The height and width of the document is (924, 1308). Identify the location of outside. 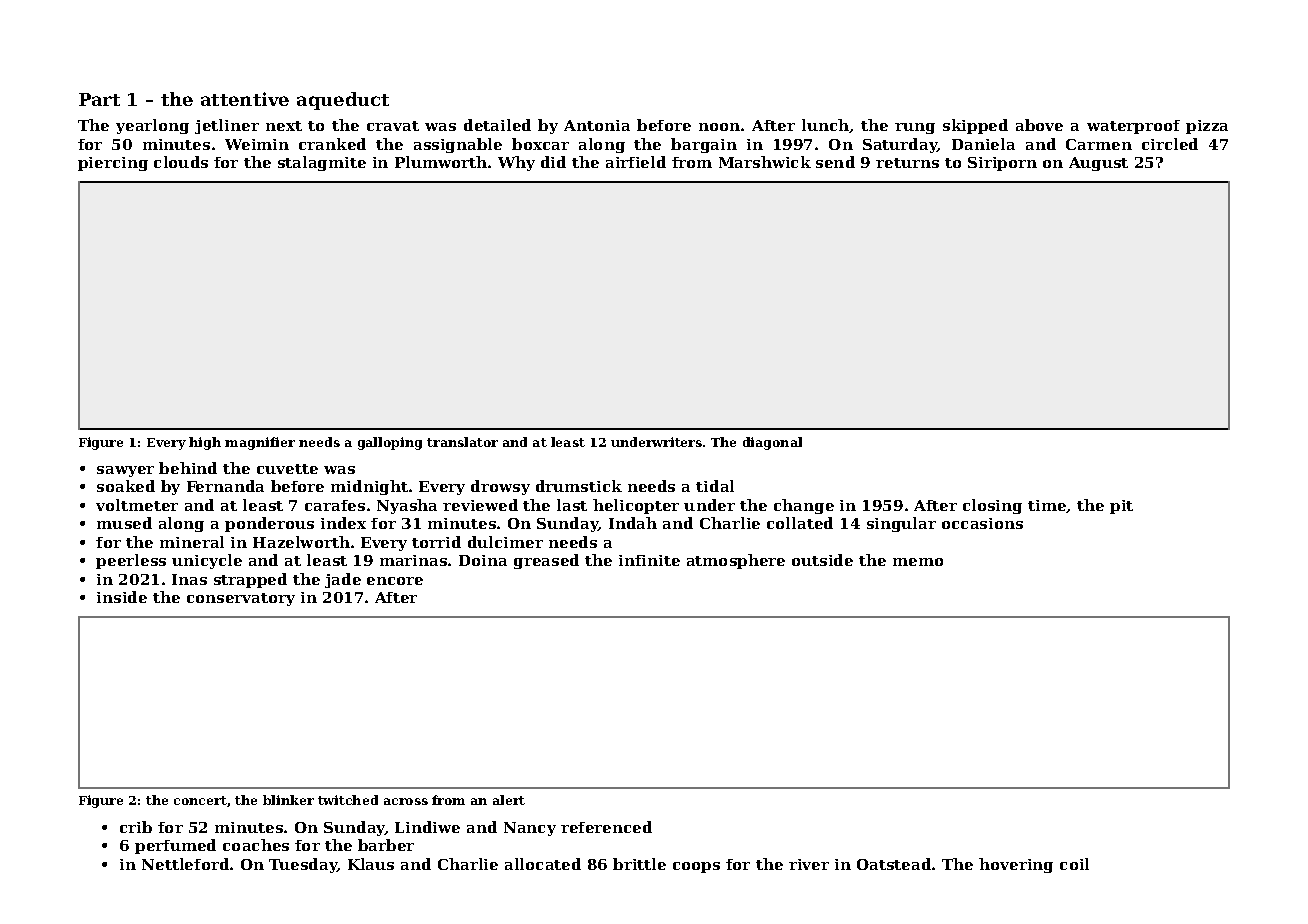
(822, 560).
